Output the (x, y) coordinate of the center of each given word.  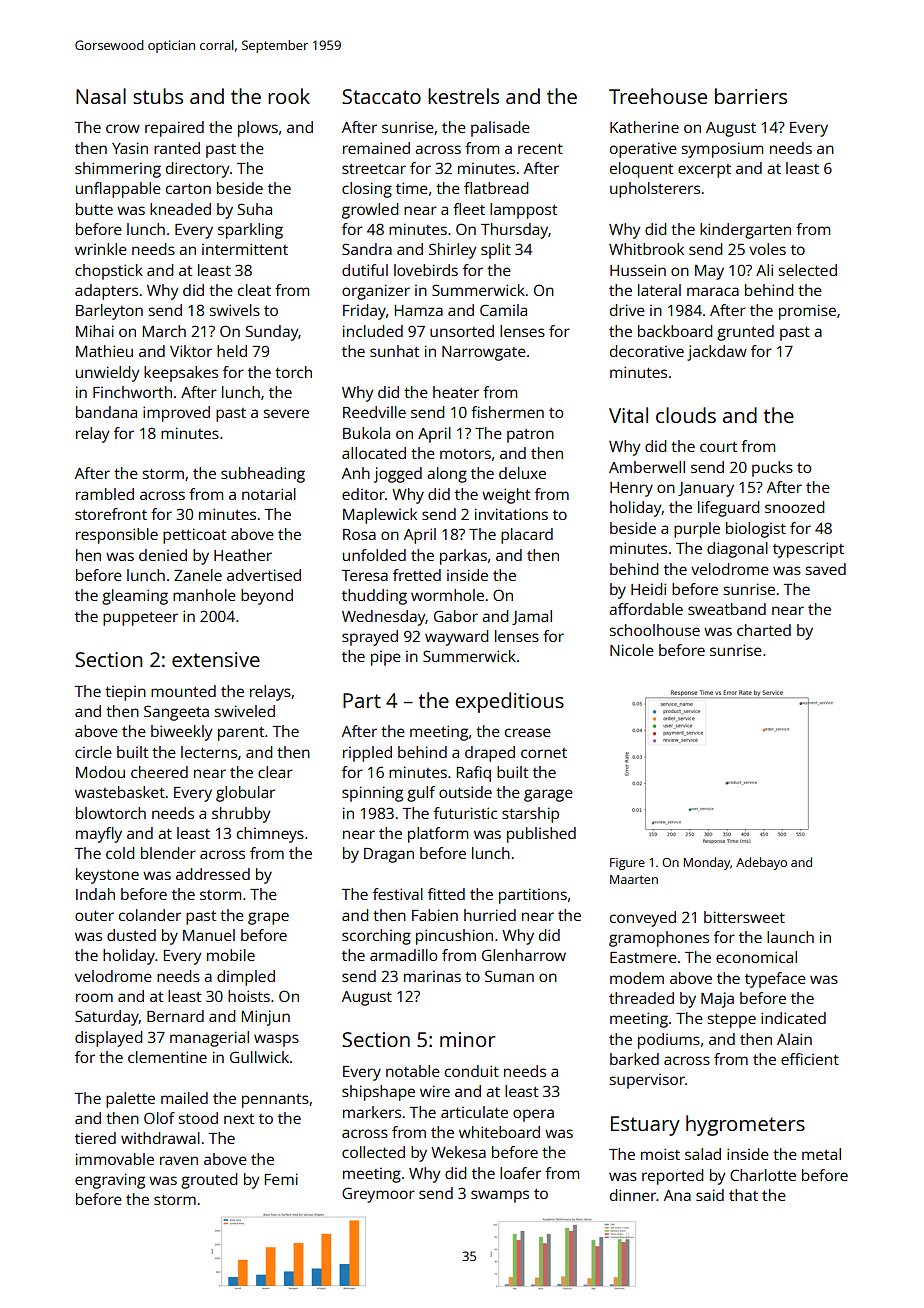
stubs (158, 96)
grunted (745, 333)
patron (530, 436)
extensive (216, 659)
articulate (474, 1112)
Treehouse (658, 96)
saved (826, 569)
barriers (751, 96)
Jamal (532, 617)
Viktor (191, 351)
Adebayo (761, 863)
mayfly (99, 835)
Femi (281, 1179)
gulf (421, 794)
